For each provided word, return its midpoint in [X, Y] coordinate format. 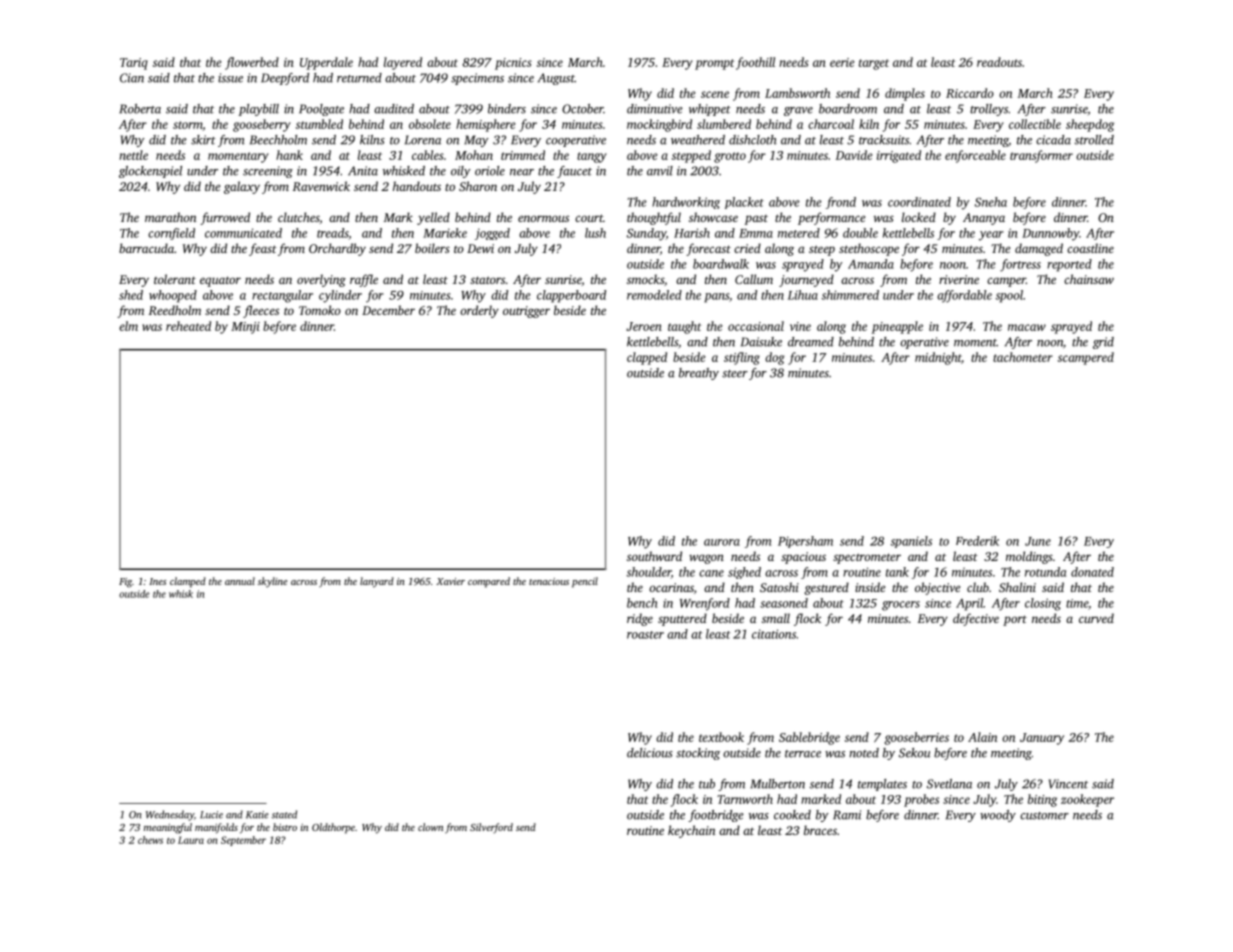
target [874, 64]
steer [735, 374]
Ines [157, 581]
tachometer [1023, 357]
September [243, 841]
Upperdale [326, 63]
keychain [691, 831]
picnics [513, 64]
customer [1044, 816]
